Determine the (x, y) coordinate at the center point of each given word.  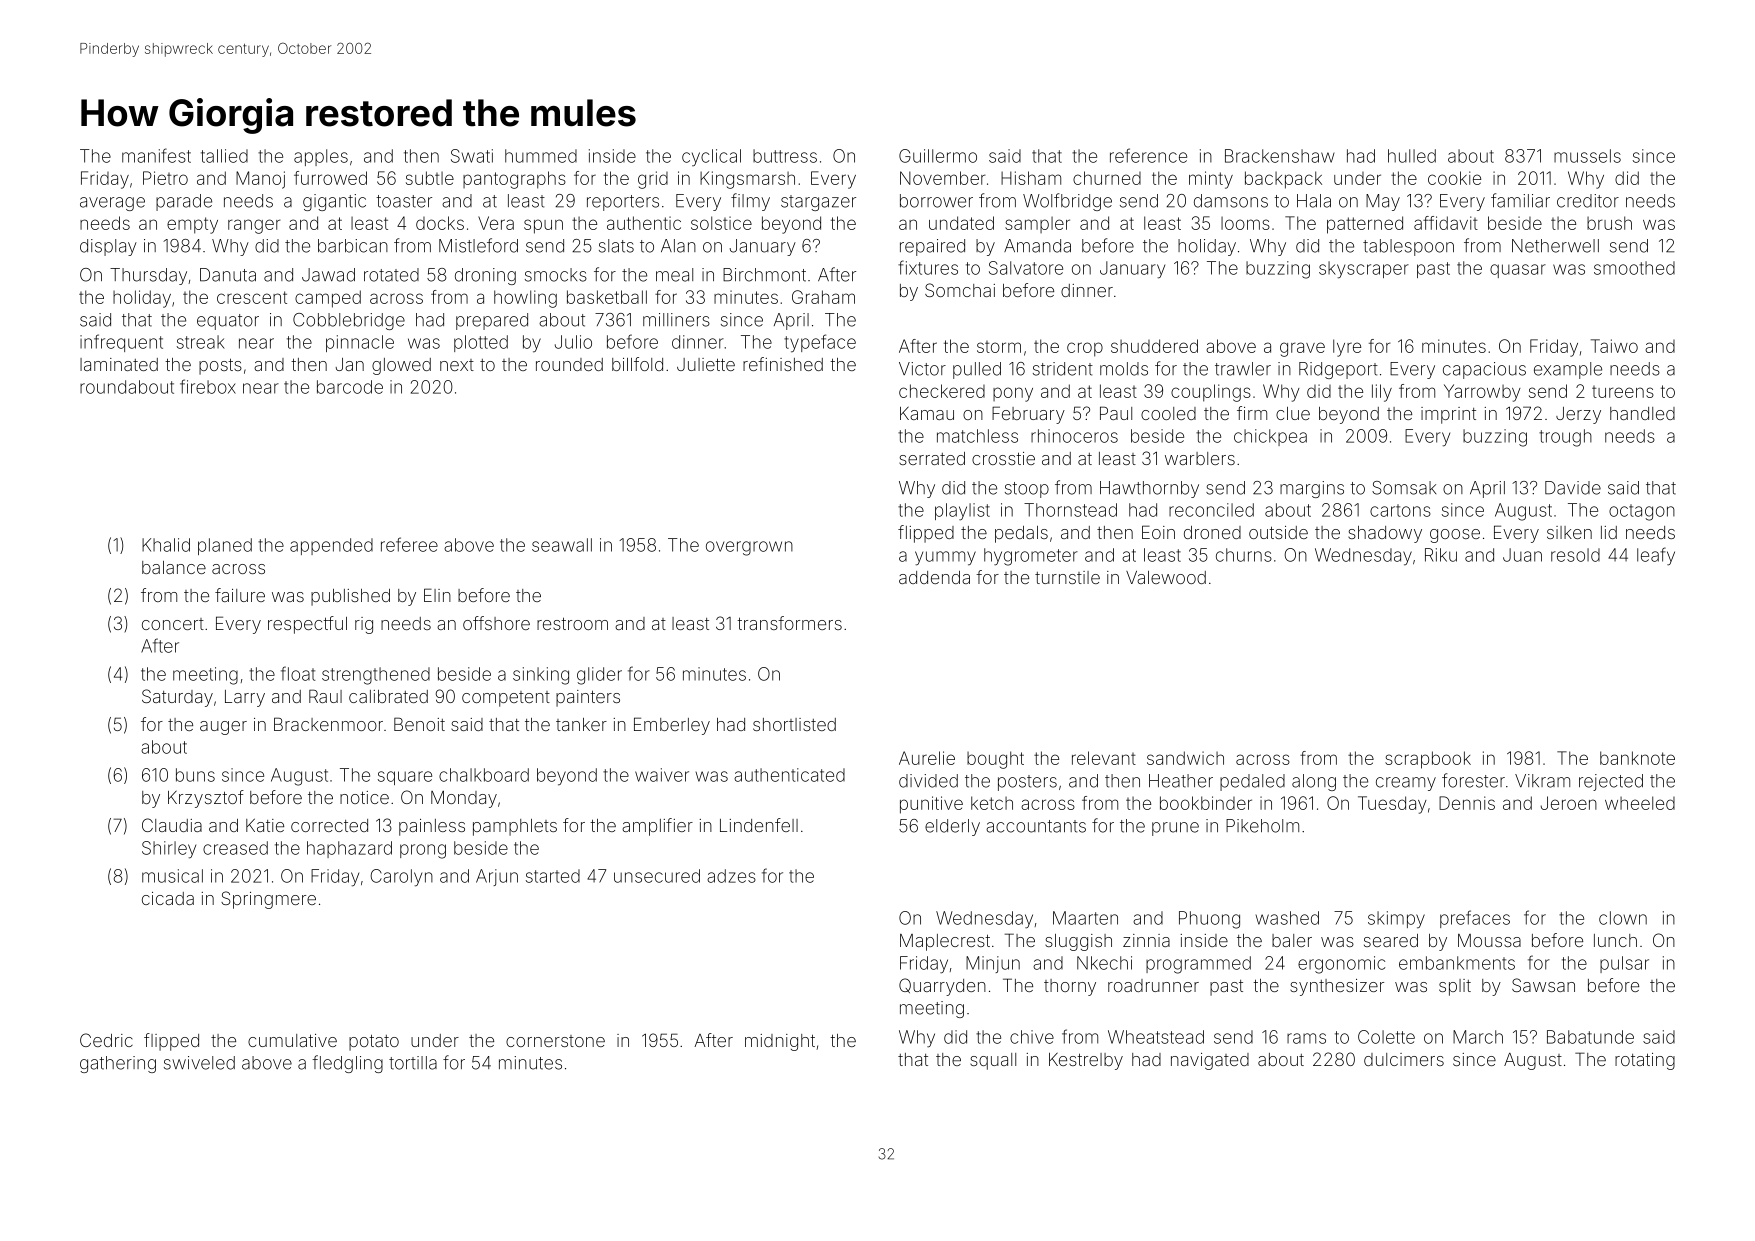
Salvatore (1026, 268)
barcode (350, 387)
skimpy (1396, 920)
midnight (780, 1042)
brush (1609, 223)
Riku (1441, 555)
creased (235, 848)
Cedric (106, 1040)
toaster (404, 201)
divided (928, 781)
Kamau (927, 413)
